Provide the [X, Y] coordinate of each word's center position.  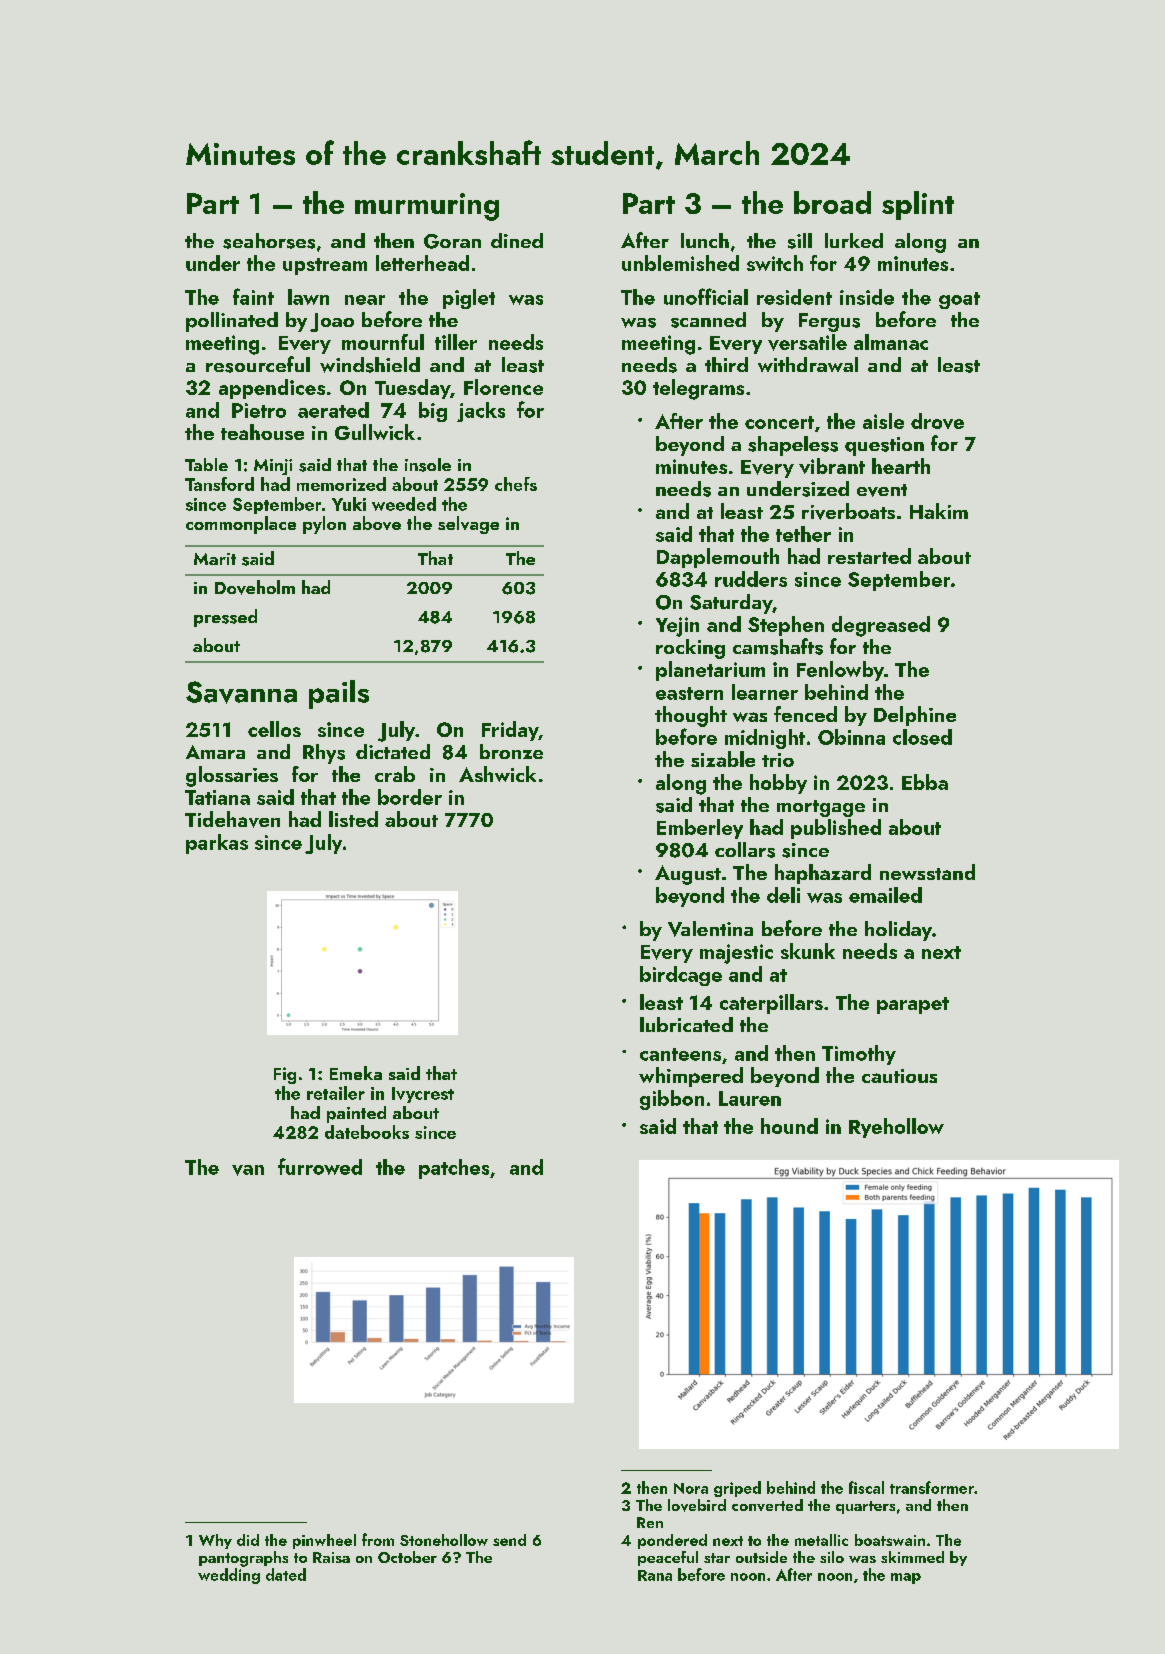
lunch [705, 240]
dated [286, 1574]
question [884, 446]
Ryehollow [896, 1128]
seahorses [269, 241]
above [377, 523]
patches [454, 1169]
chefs [516, 484]
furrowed [320, 1166]
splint [918, 205]
